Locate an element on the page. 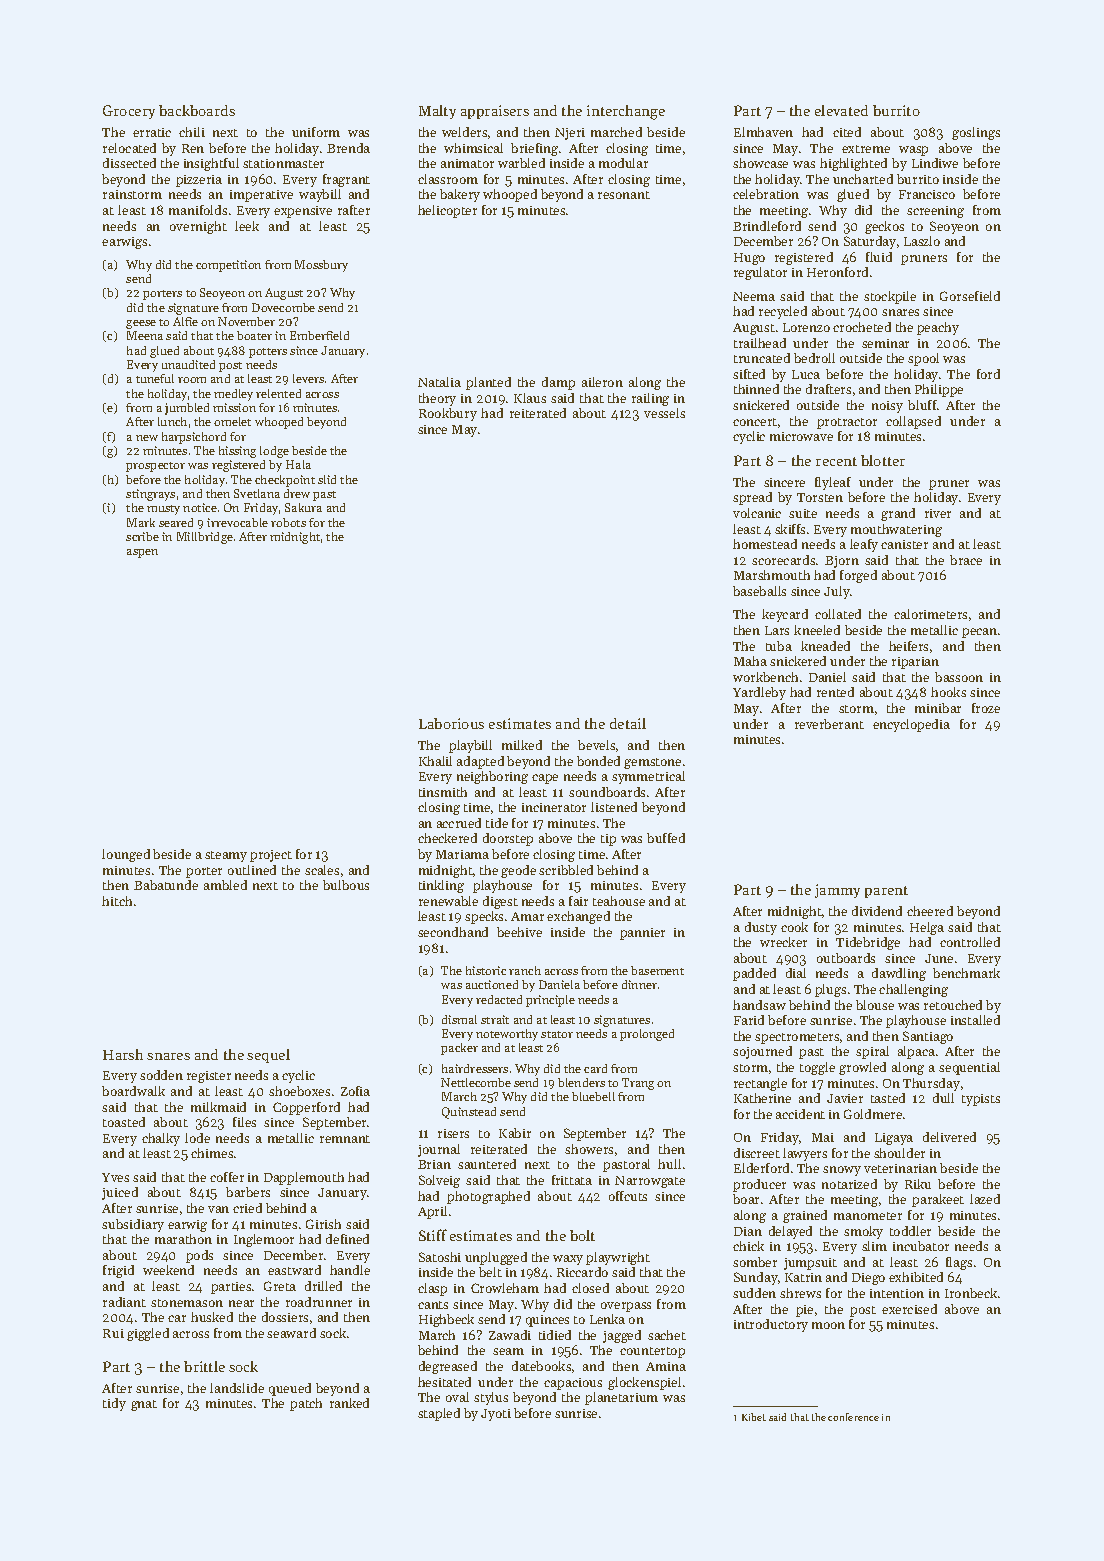 The image size is (1104, 1561). jammy is located at coordinates (837, 891).
